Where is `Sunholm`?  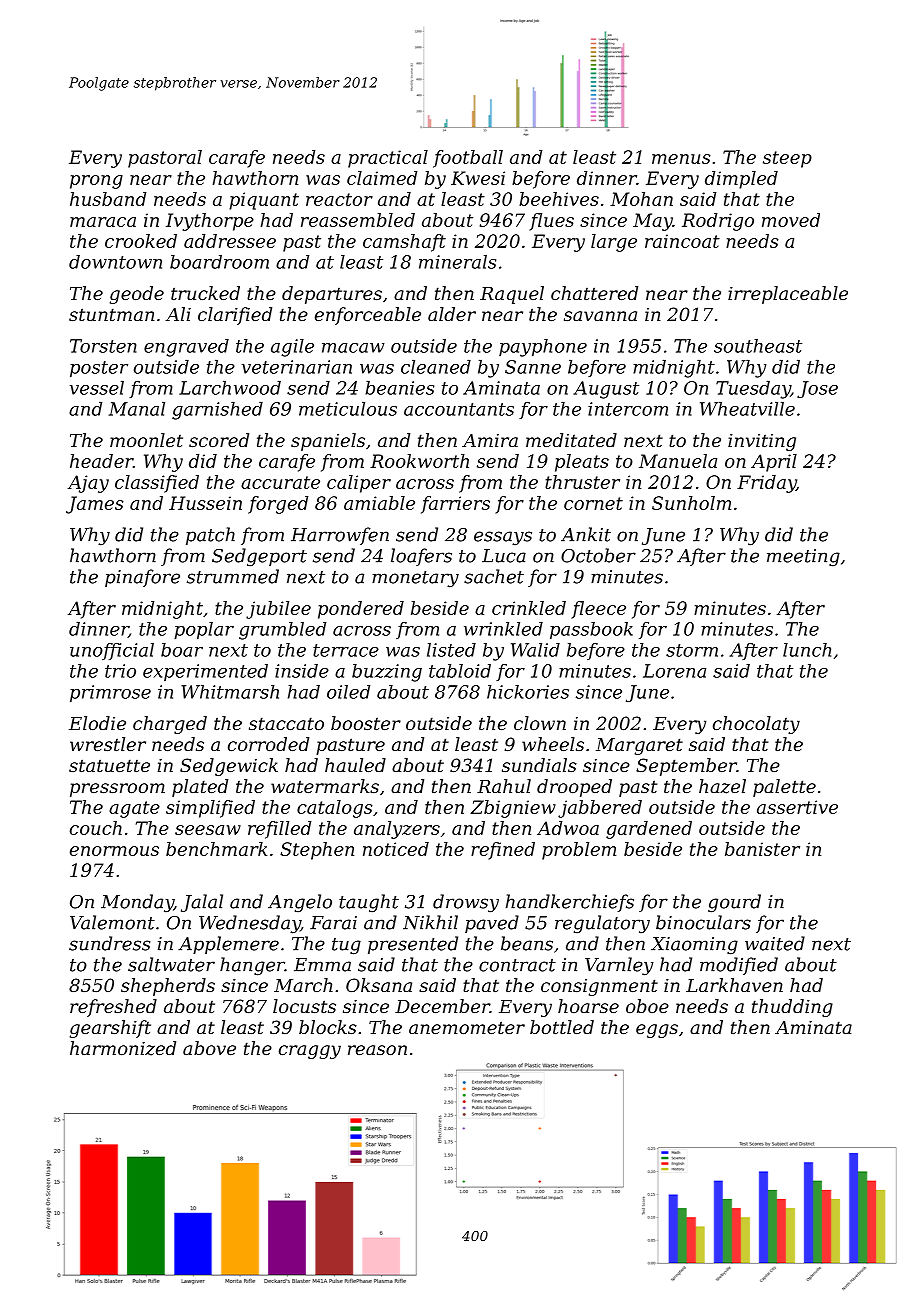
Sunholm is located at coordinates (691, 503).
